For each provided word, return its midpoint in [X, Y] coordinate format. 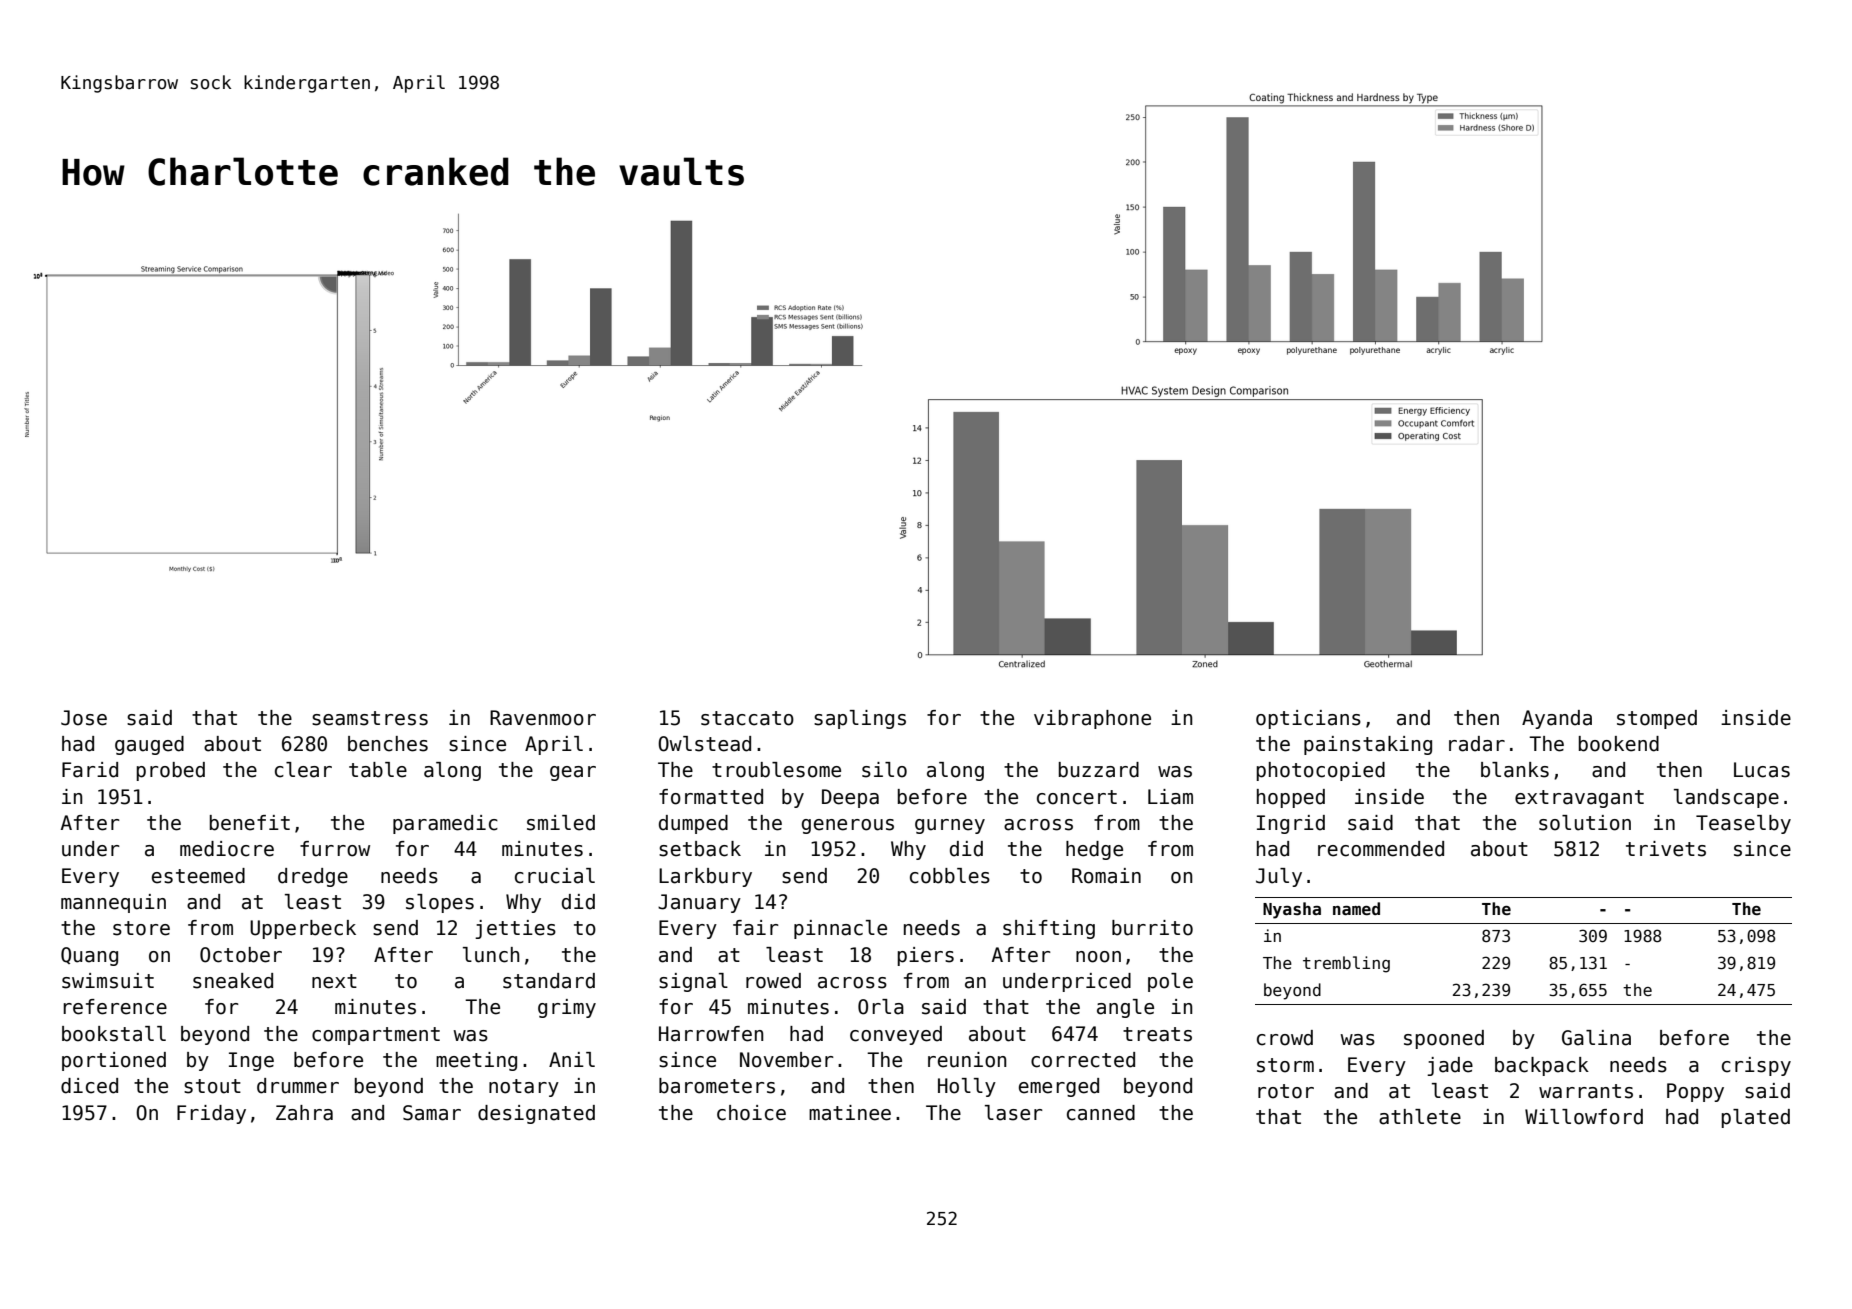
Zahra [304, 1113]
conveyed [896, 1035]
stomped [1657, 719]
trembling [1346, 964]
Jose [84, 718]
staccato [747, 718]
